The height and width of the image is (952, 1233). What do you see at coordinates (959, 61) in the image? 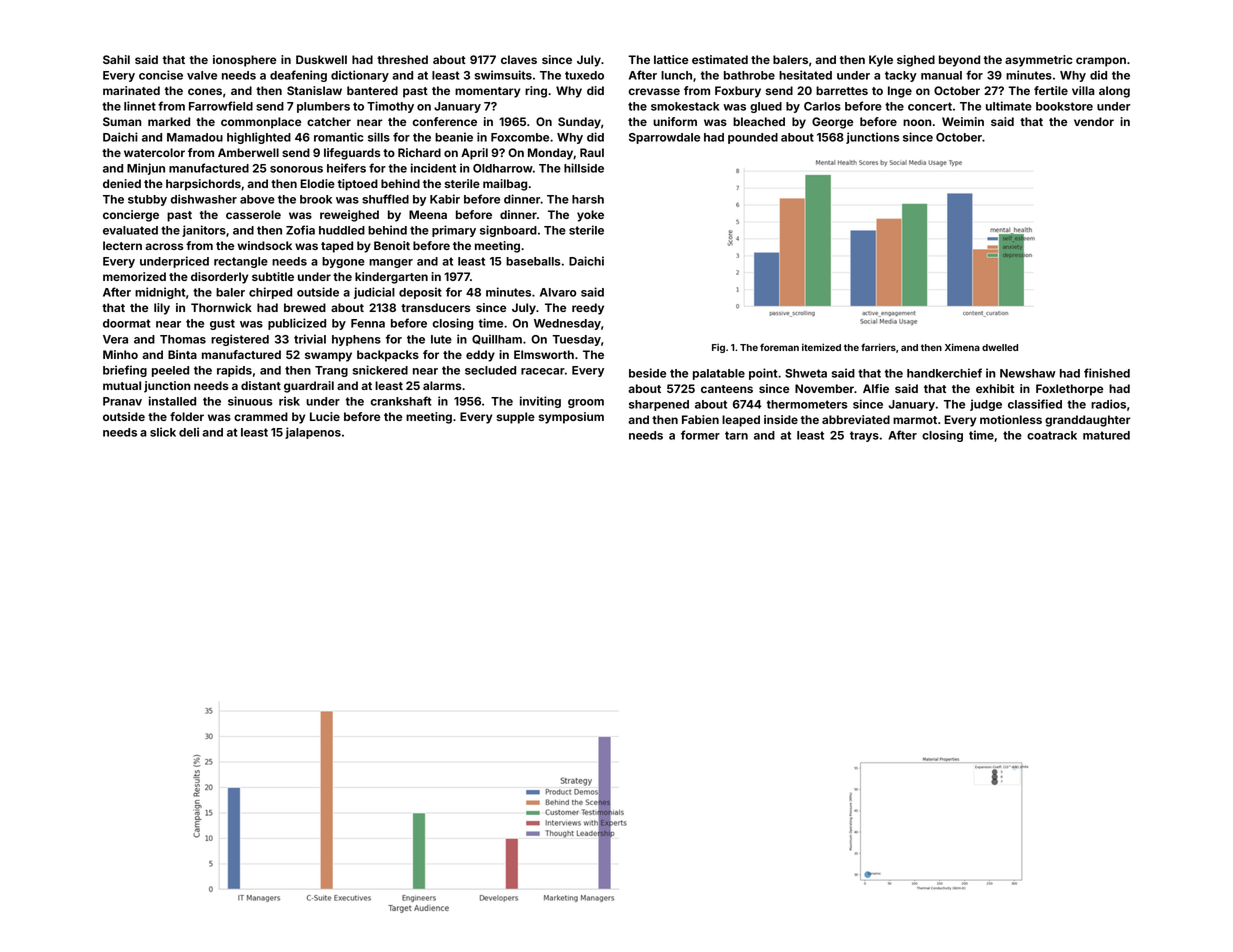
I see `beyond` at bounding box center [959, 61].
